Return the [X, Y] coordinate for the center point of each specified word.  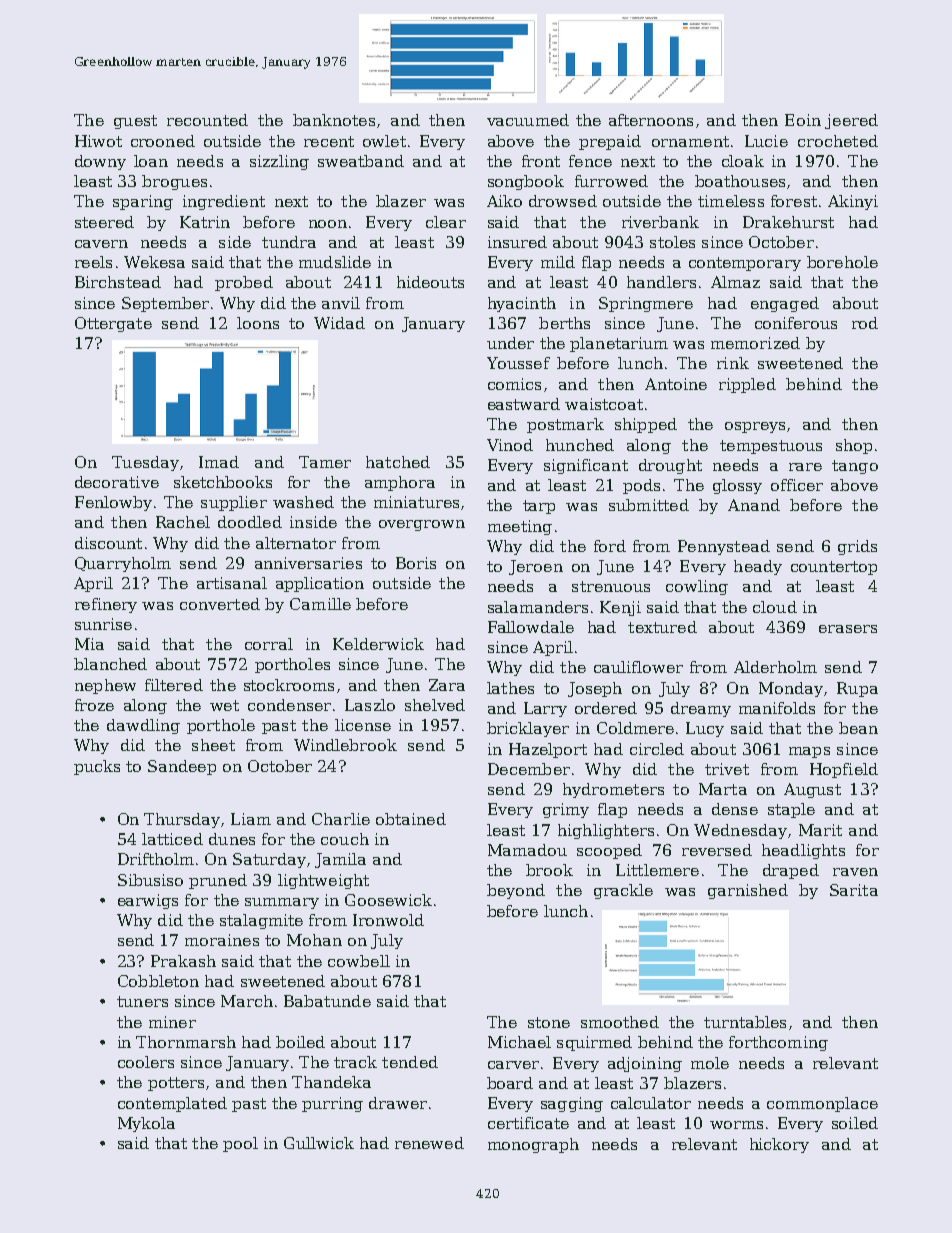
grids [857, 547]
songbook [526, 182]
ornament [690, 141]
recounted [207, 120]
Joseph [595, 689]
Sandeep [182, 767]
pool [240, 1144]
